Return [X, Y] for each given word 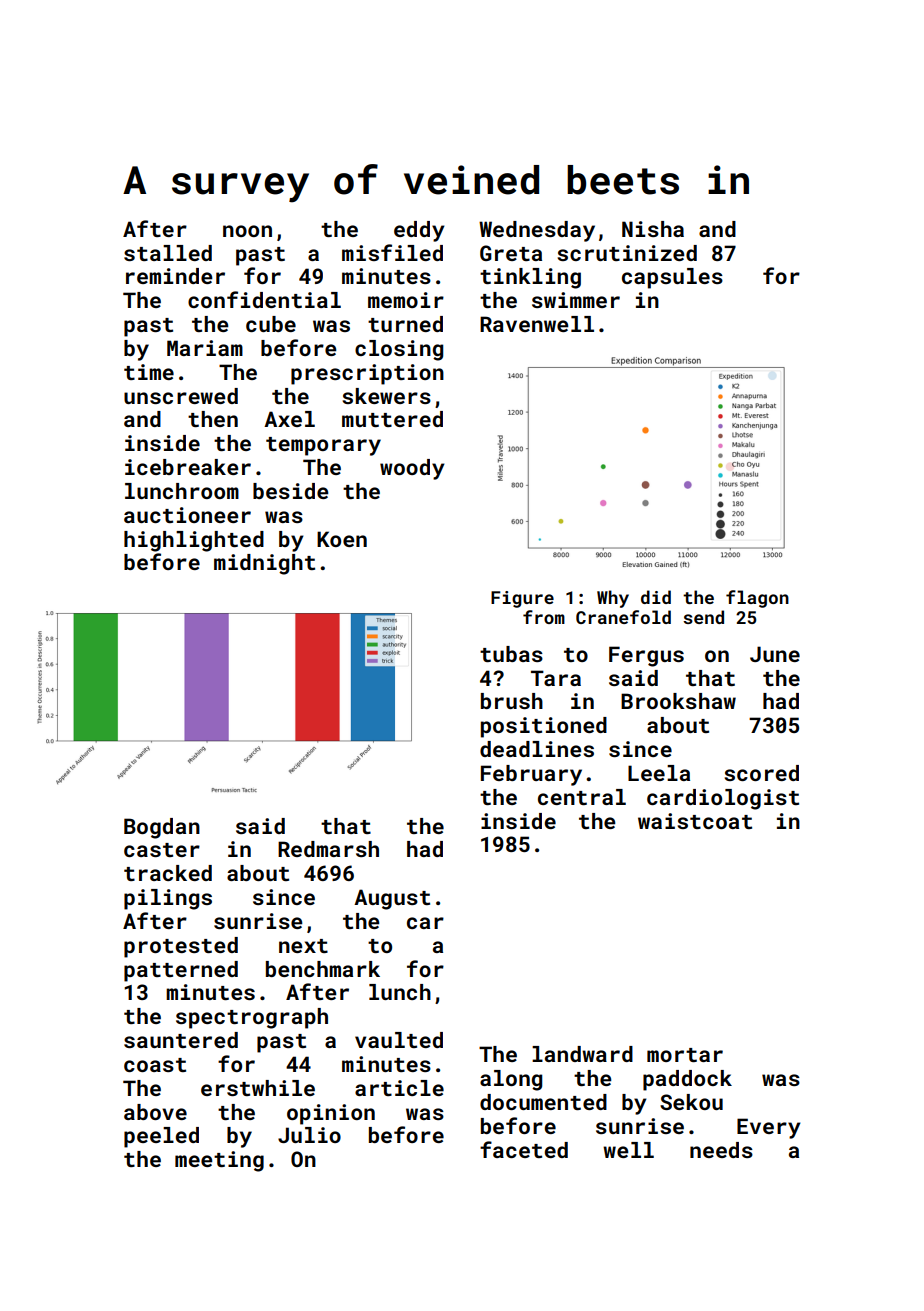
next [303, 946]
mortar [685, 1055]
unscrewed [181, 396]
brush [512, 701]
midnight [264, 564]
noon [247, 231]
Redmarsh [328, 849]
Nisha [653, 229]
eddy [419, 231]
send [703, 617]
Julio [309, 1135]
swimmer [576, 300]
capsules [672, 278]
